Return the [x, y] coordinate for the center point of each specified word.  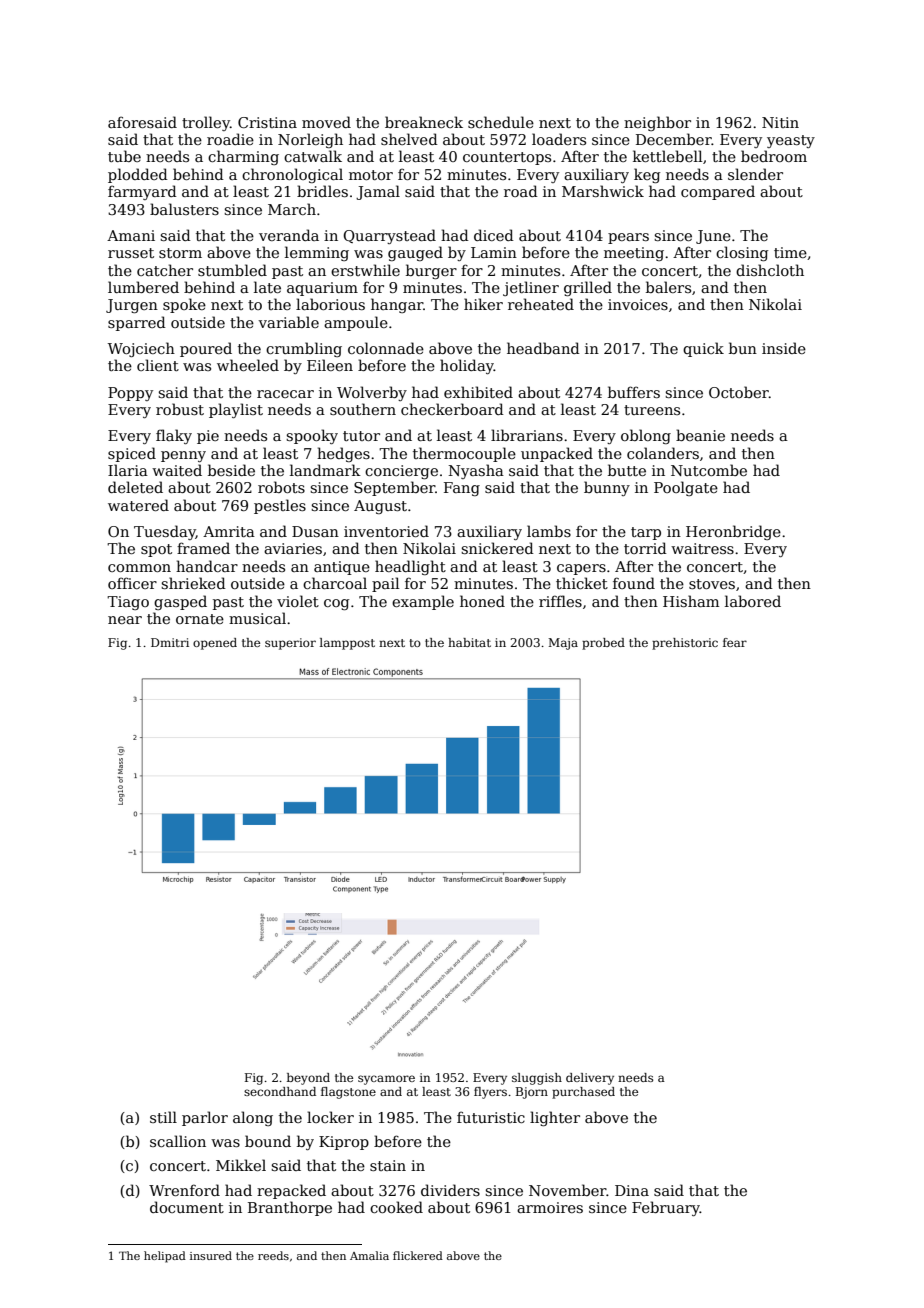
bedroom [774, 156]
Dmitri [170, 642]
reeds [273, 1255]
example [423, 602]
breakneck [424, 122]
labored [753, 601]
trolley [206, 123]
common [139, 568]
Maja [563, 644]
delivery [590, 1079]
